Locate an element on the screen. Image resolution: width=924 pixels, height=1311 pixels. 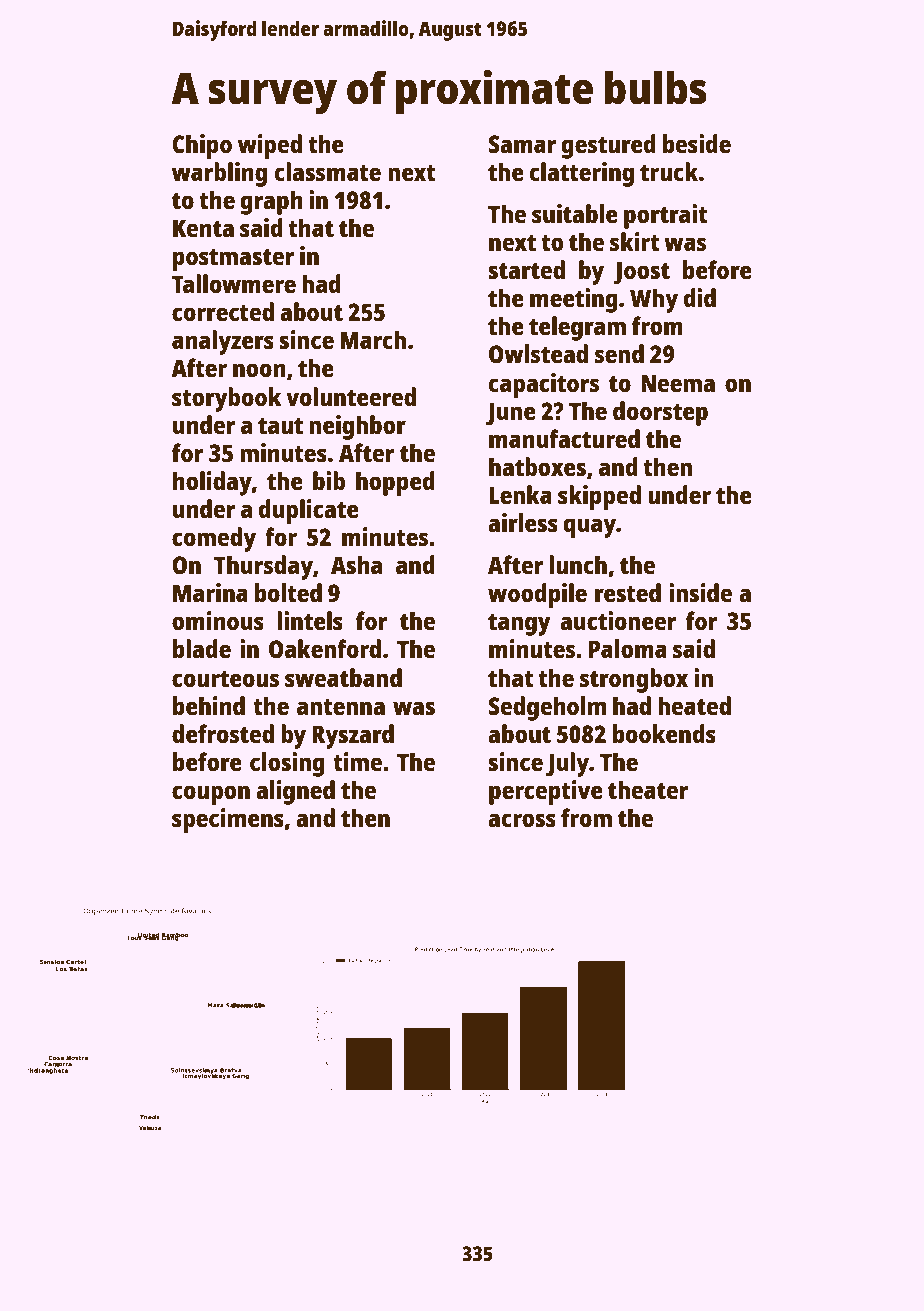
wiped is located at coordinates (270, 146).
